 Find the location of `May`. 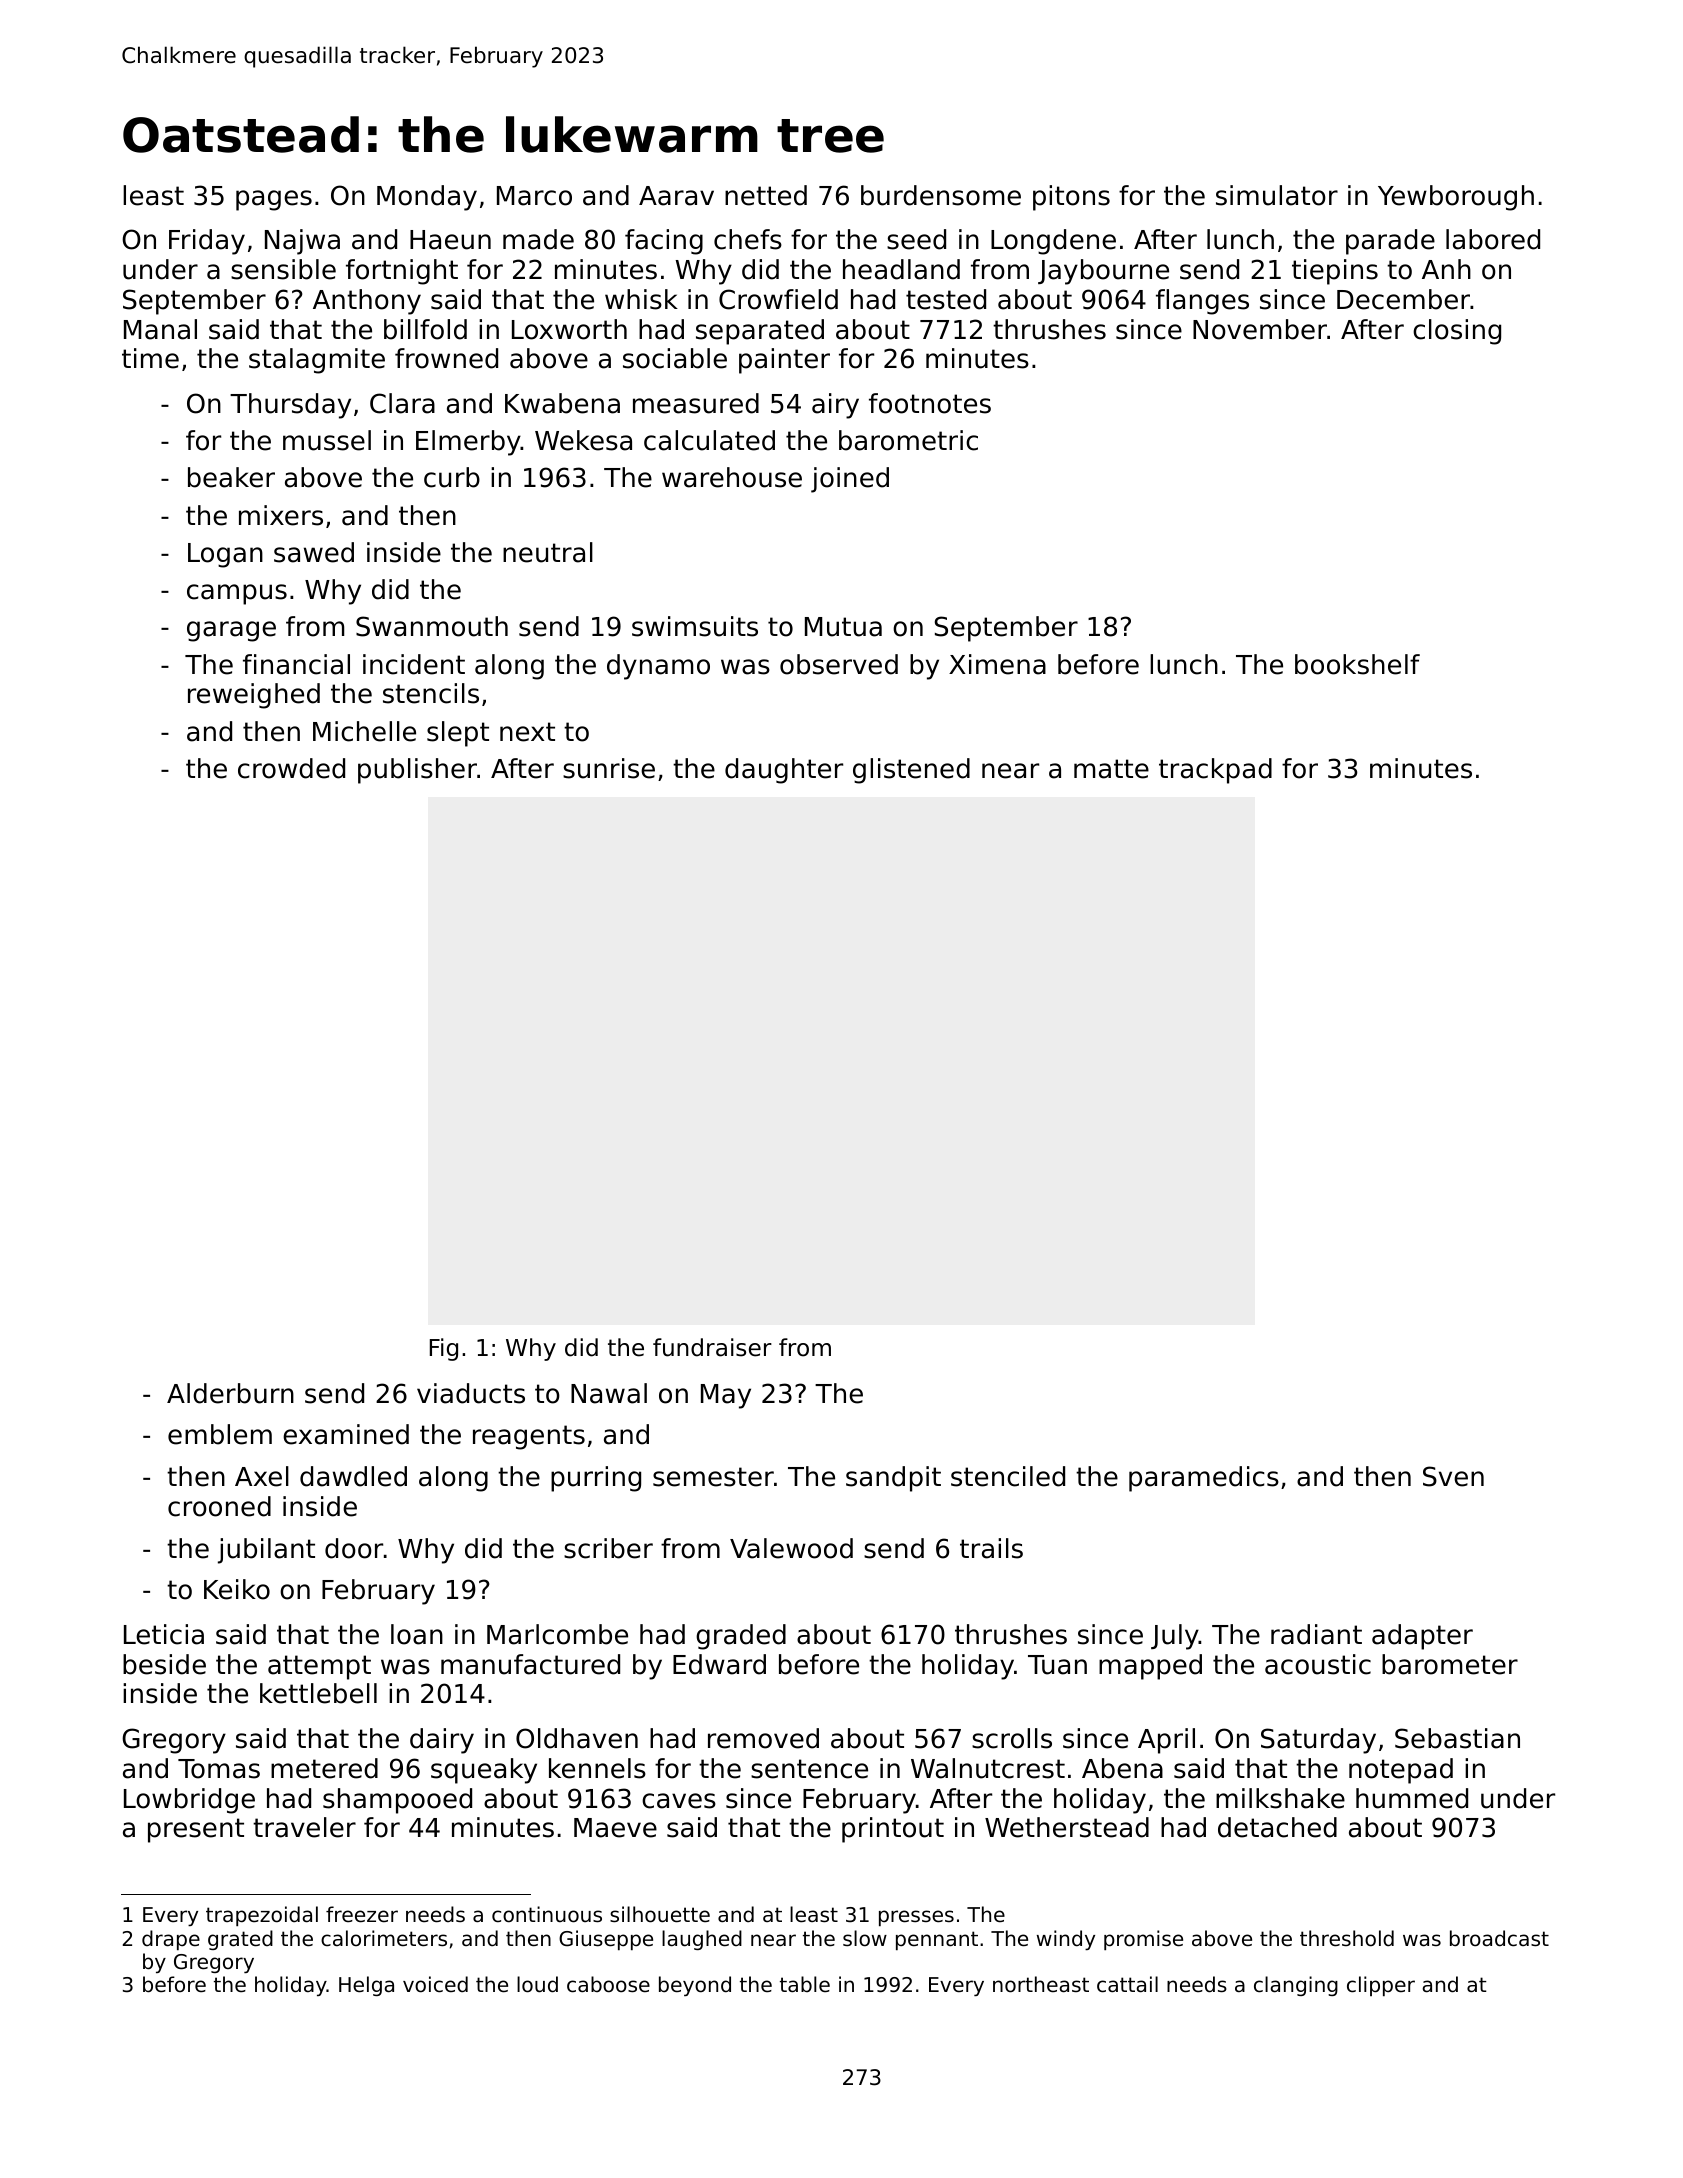

May is located at coordinates (726, 1396).
